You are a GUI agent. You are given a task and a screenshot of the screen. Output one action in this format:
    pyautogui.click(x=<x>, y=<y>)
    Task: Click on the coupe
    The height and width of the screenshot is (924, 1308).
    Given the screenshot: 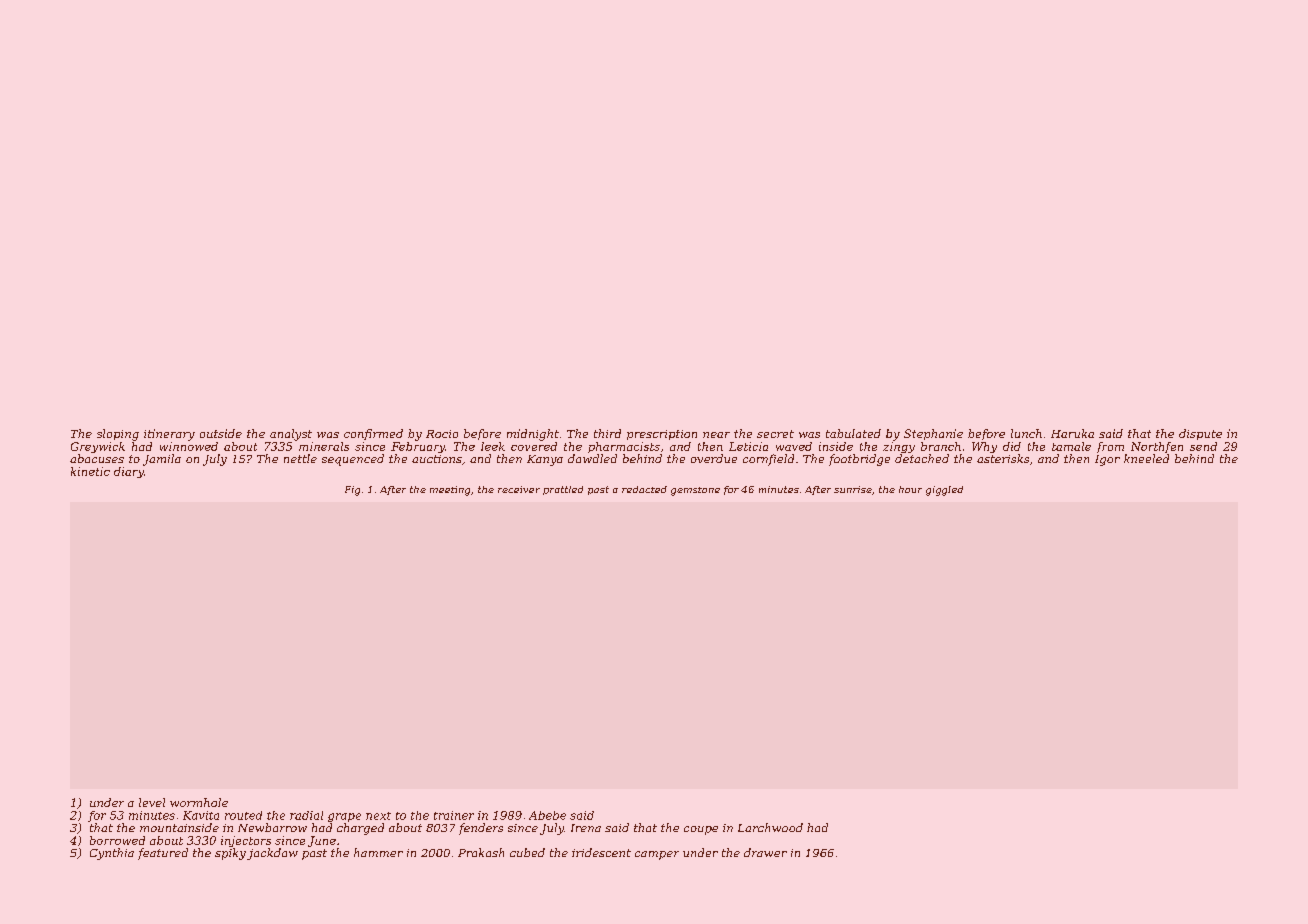 What is the action you would take?
    pyautogui.click(x=701, y=830)
